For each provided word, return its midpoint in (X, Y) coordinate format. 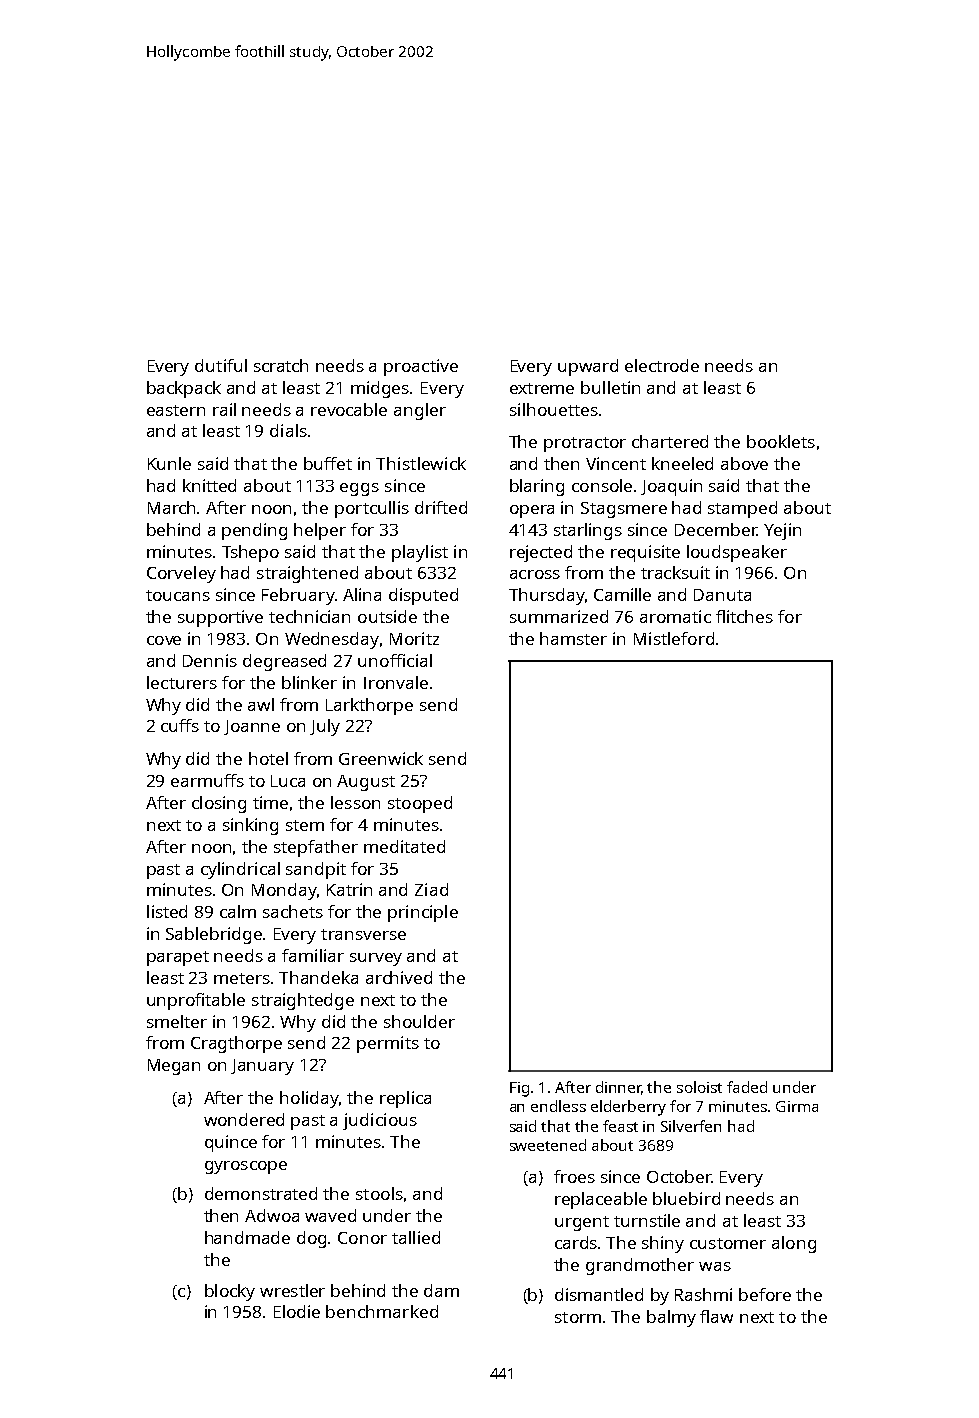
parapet (178, 958)
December (716, 529)
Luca (288, 781)
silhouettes (554, 409)
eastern (176, 410)
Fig (519, 1089)
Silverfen (691, 1126)
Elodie (297, 1311)
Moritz (414, 638)
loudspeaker (737, 553)
